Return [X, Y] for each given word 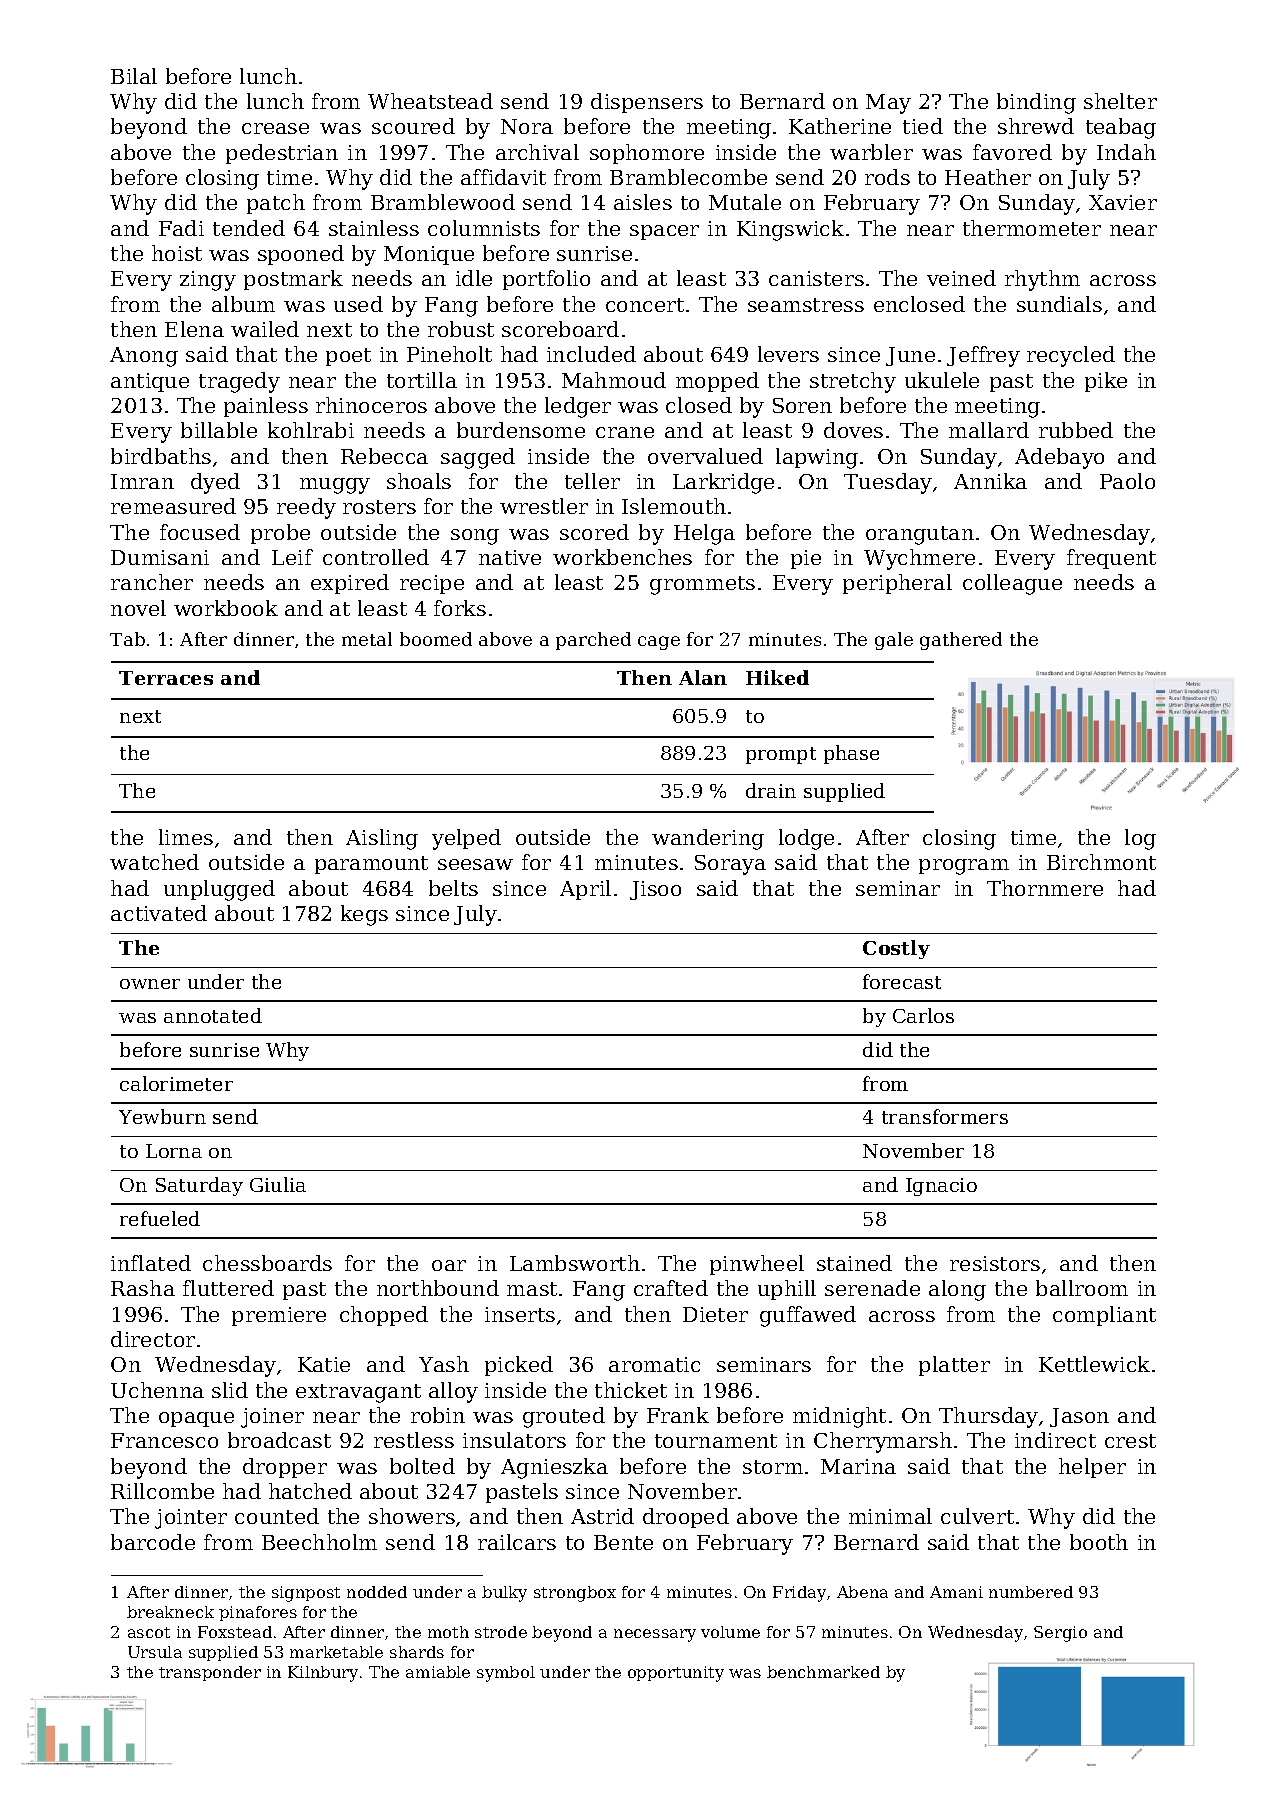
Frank [678, 1415]
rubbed [1076, 430]
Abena [862, 1592]
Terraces [166, 678]
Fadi [181, 228]
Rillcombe [162, 1491]
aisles [643, 202]
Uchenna [157, 1390]
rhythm [1042, 280]
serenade [872, 1288]
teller [592, 481]
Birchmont [1101, 862]
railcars [517, 1542]
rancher [152, 582]
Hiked [777, 677]
